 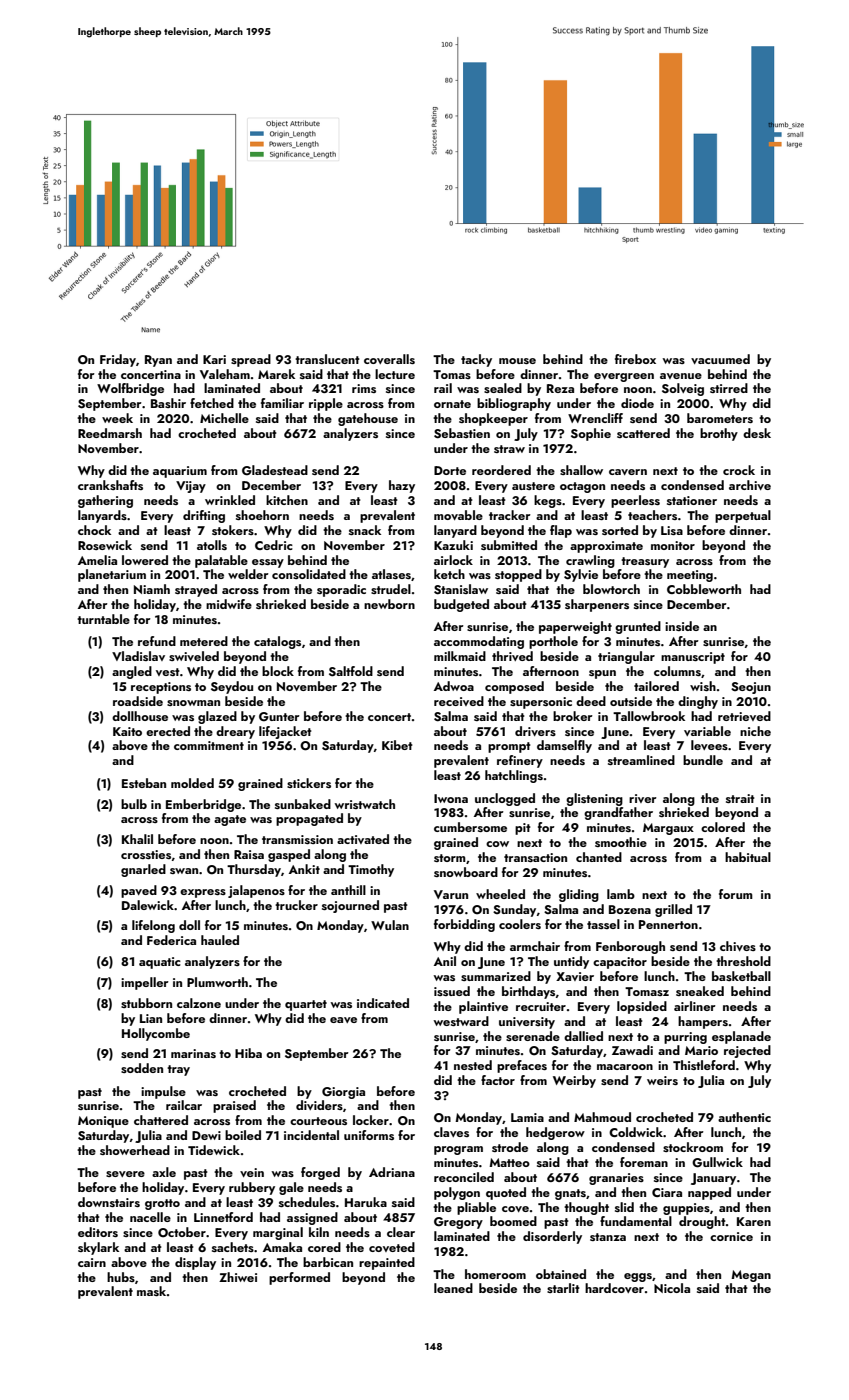 What do you see at coordinates (741, 1037) in the screenshot?
I see `esplanade` at bounding box center [741, 1037].
